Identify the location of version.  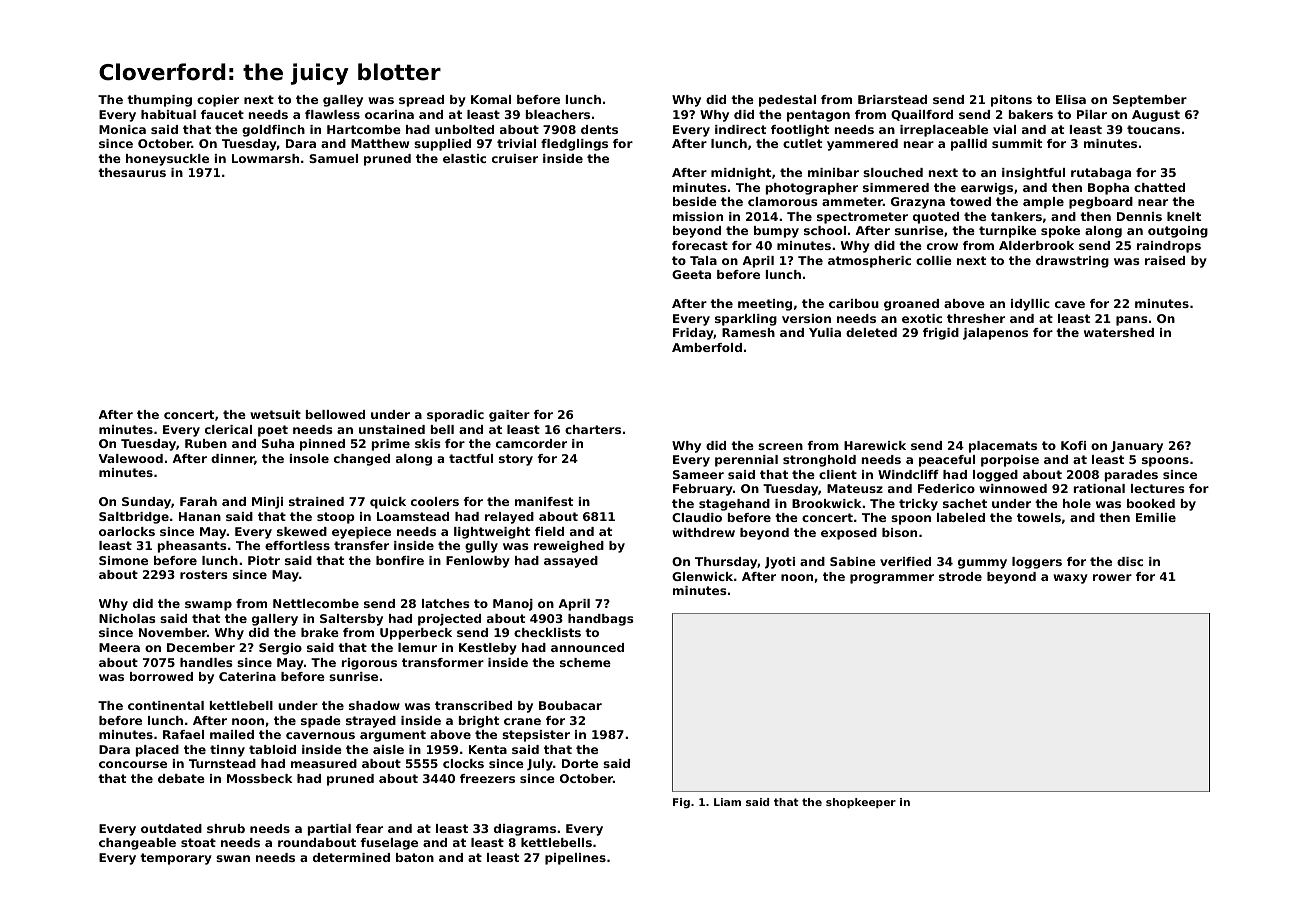
(806, 318).
